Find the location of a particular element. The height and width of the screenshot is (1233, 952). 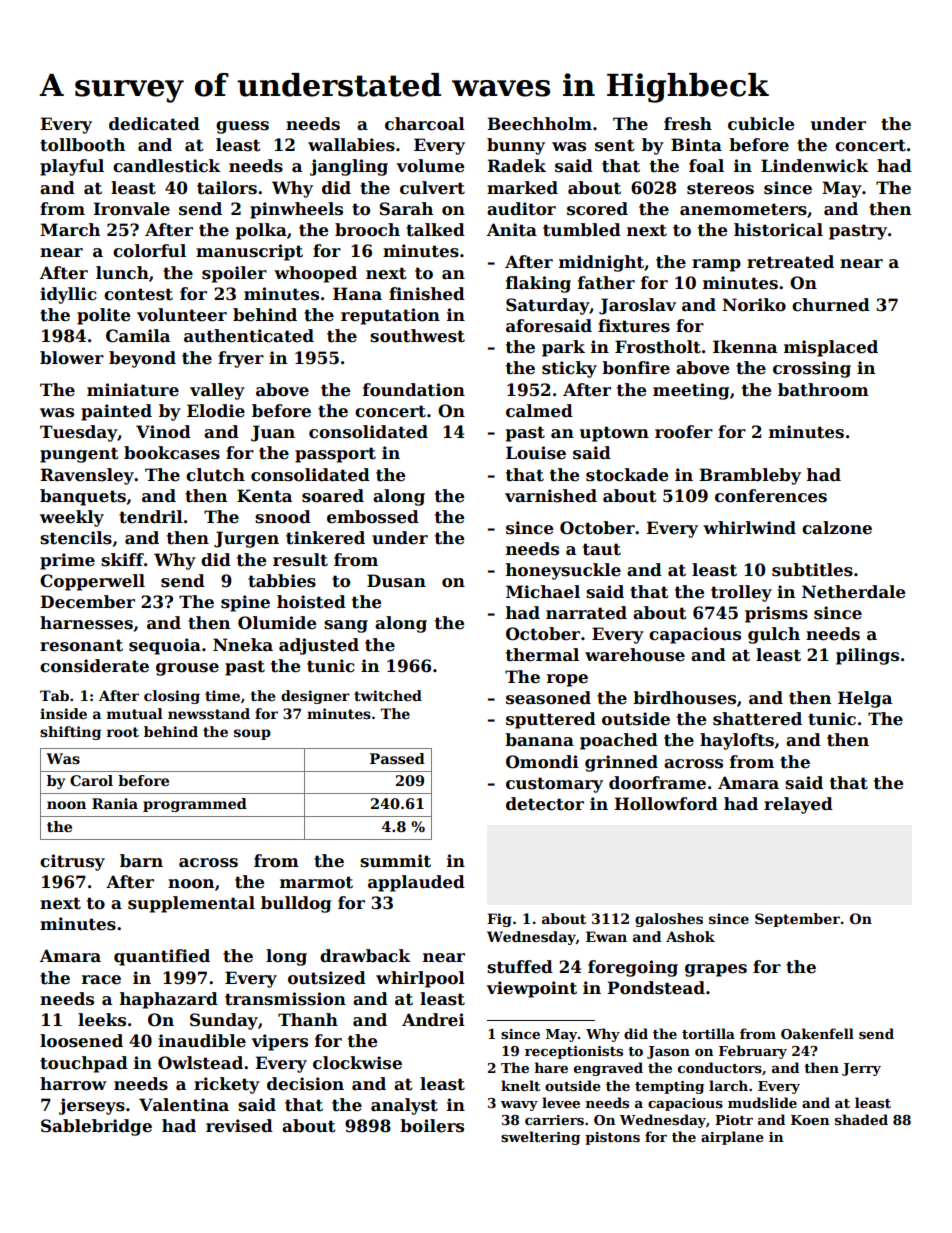

sticky is located at coordinates (569, 369).
